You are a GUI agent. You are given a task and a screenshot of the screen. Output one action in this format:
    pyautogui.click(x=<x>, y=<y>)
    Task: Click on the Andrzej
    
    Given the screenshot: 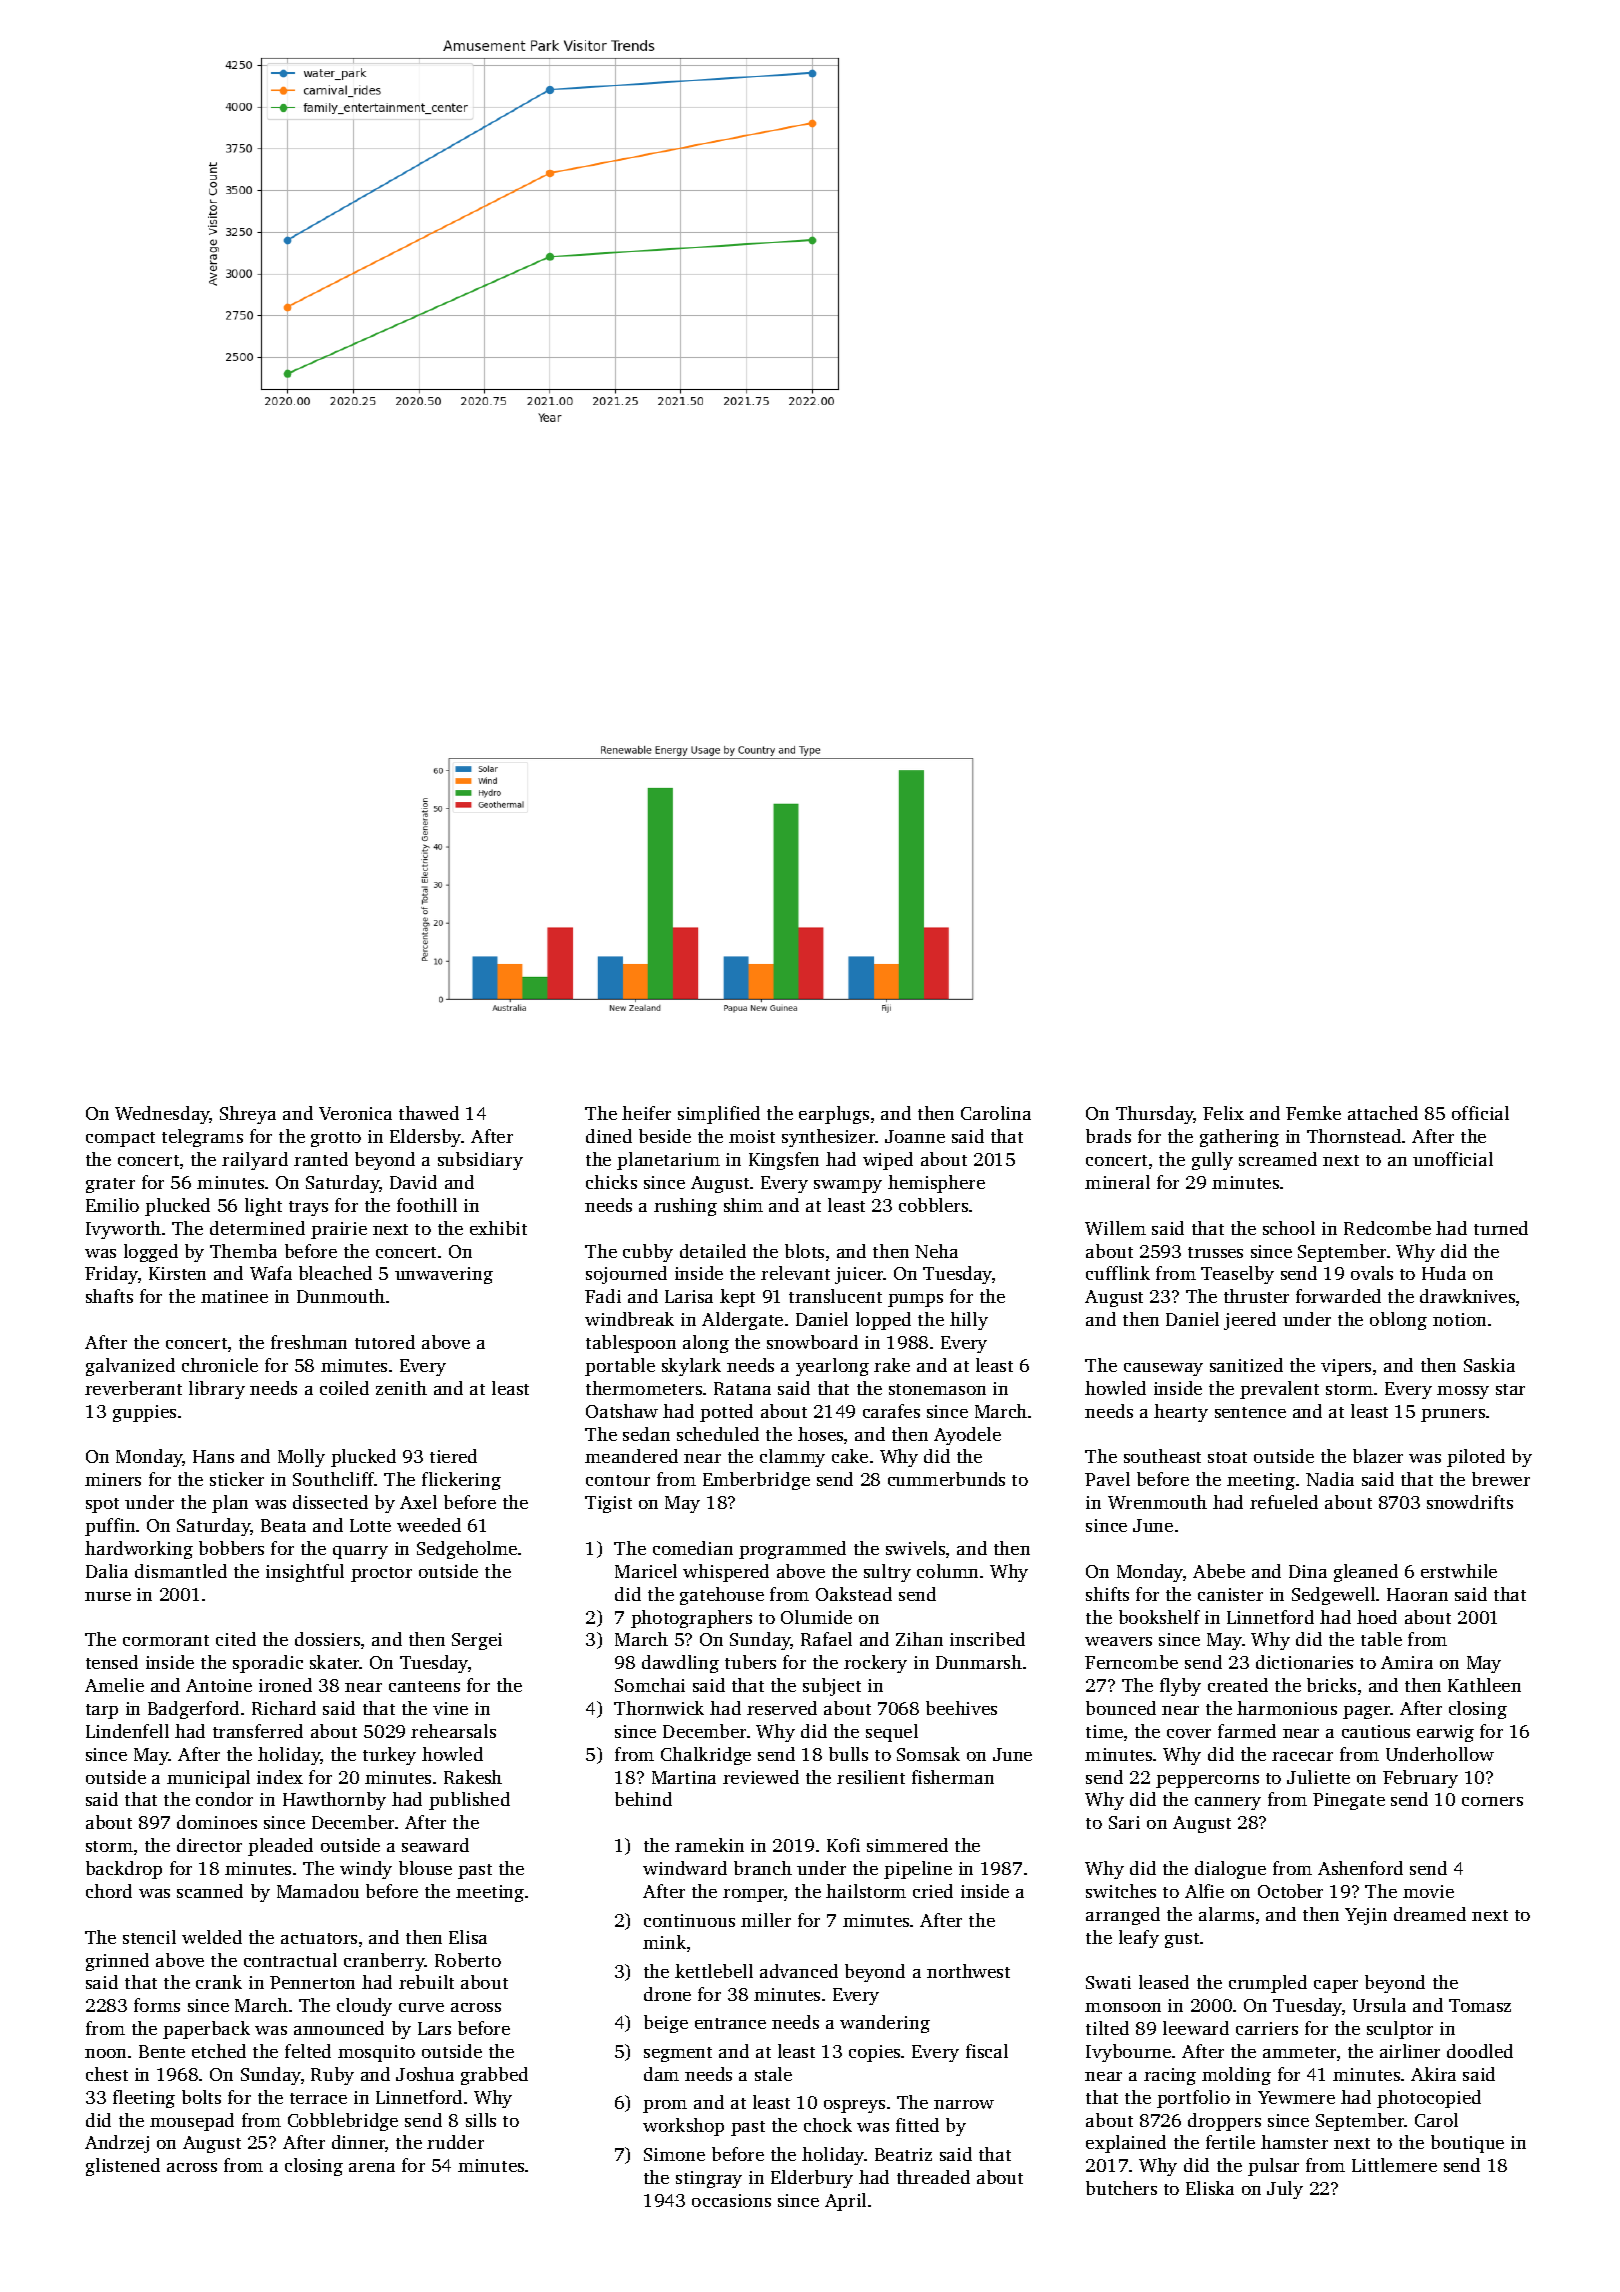 What is the action you would take?
    pyautogui.click(x=117, y=2144)
